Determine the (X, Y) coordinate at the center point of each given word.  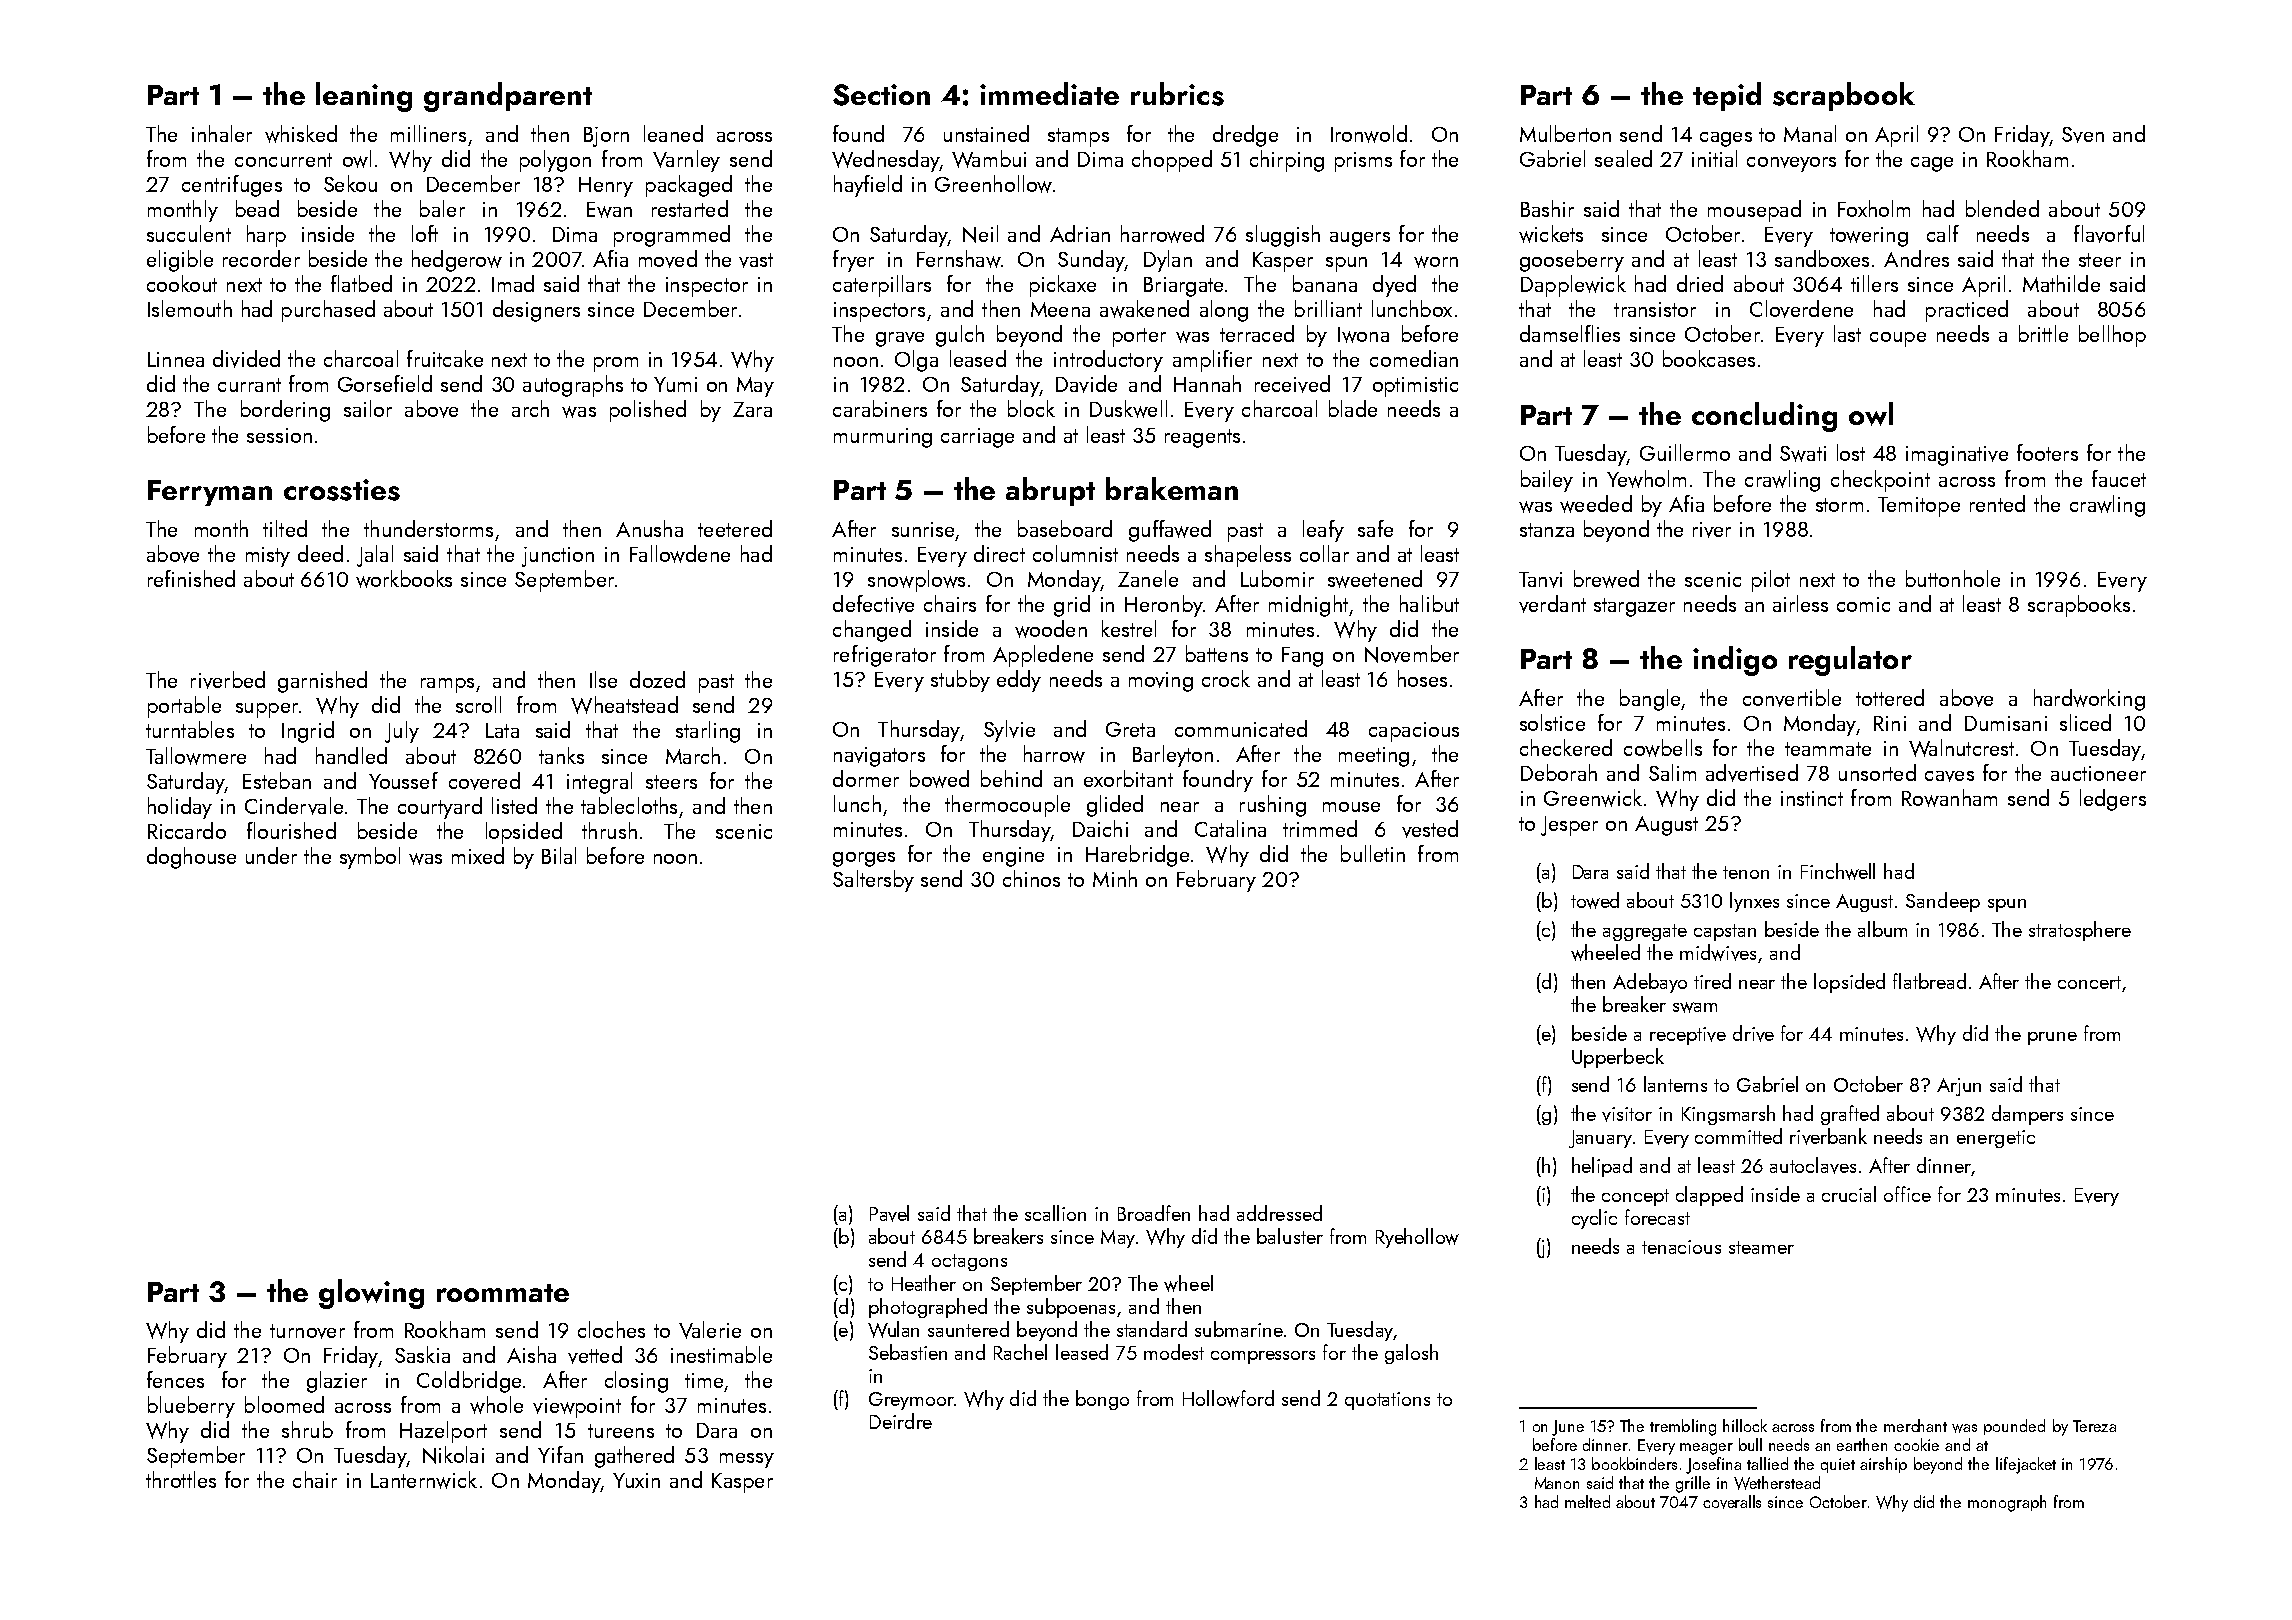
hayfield (868, 186)
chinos (1031, 878)
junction (558, 557)
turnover (307, 1331)
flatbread (1929, 981)
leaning (364, 97)
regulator (1850, 661)
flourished (291, 830)
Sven (2083, 135)
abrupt (1050, 491)
